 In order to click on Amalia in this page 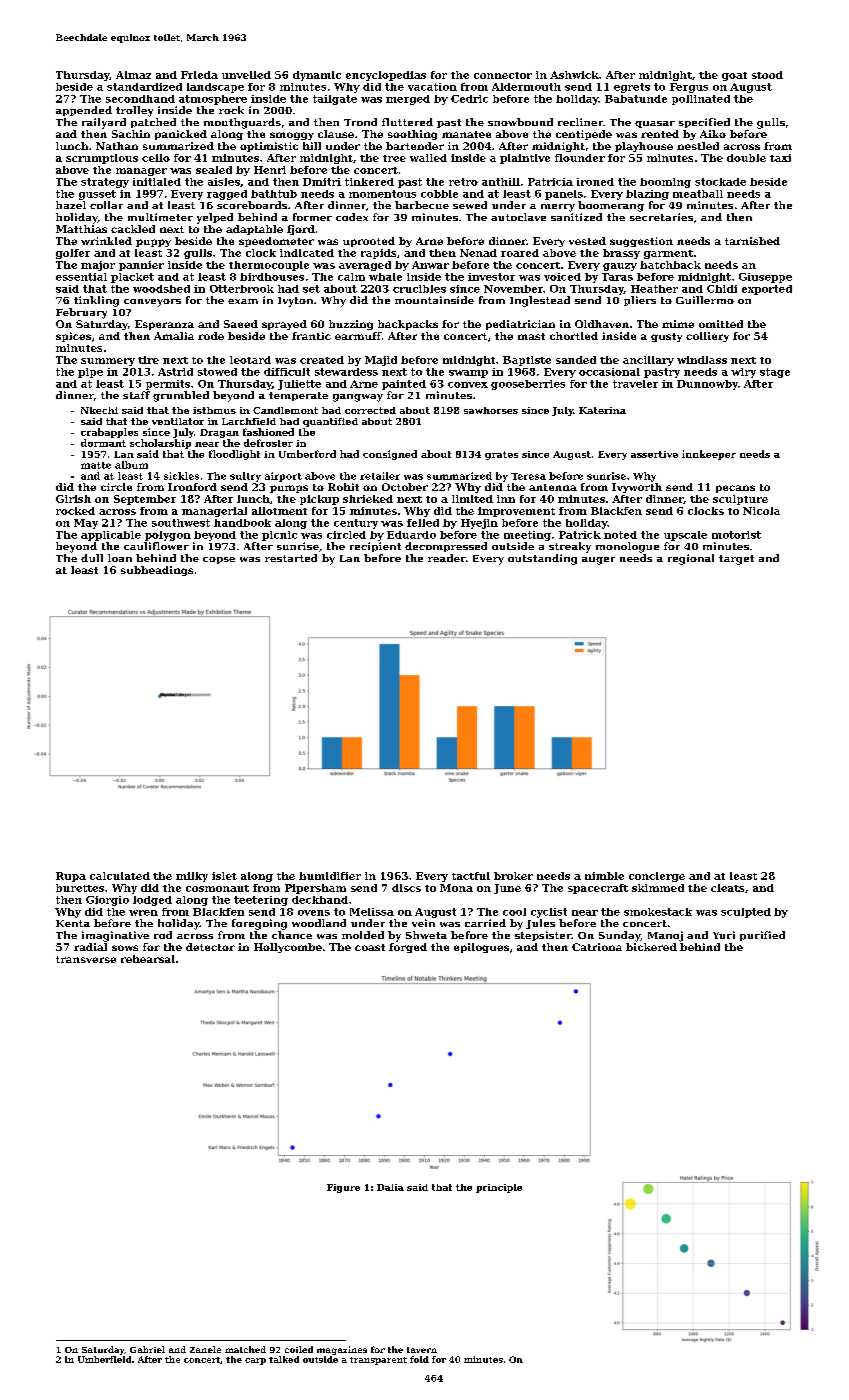, I will do `click(174, 336)`.
